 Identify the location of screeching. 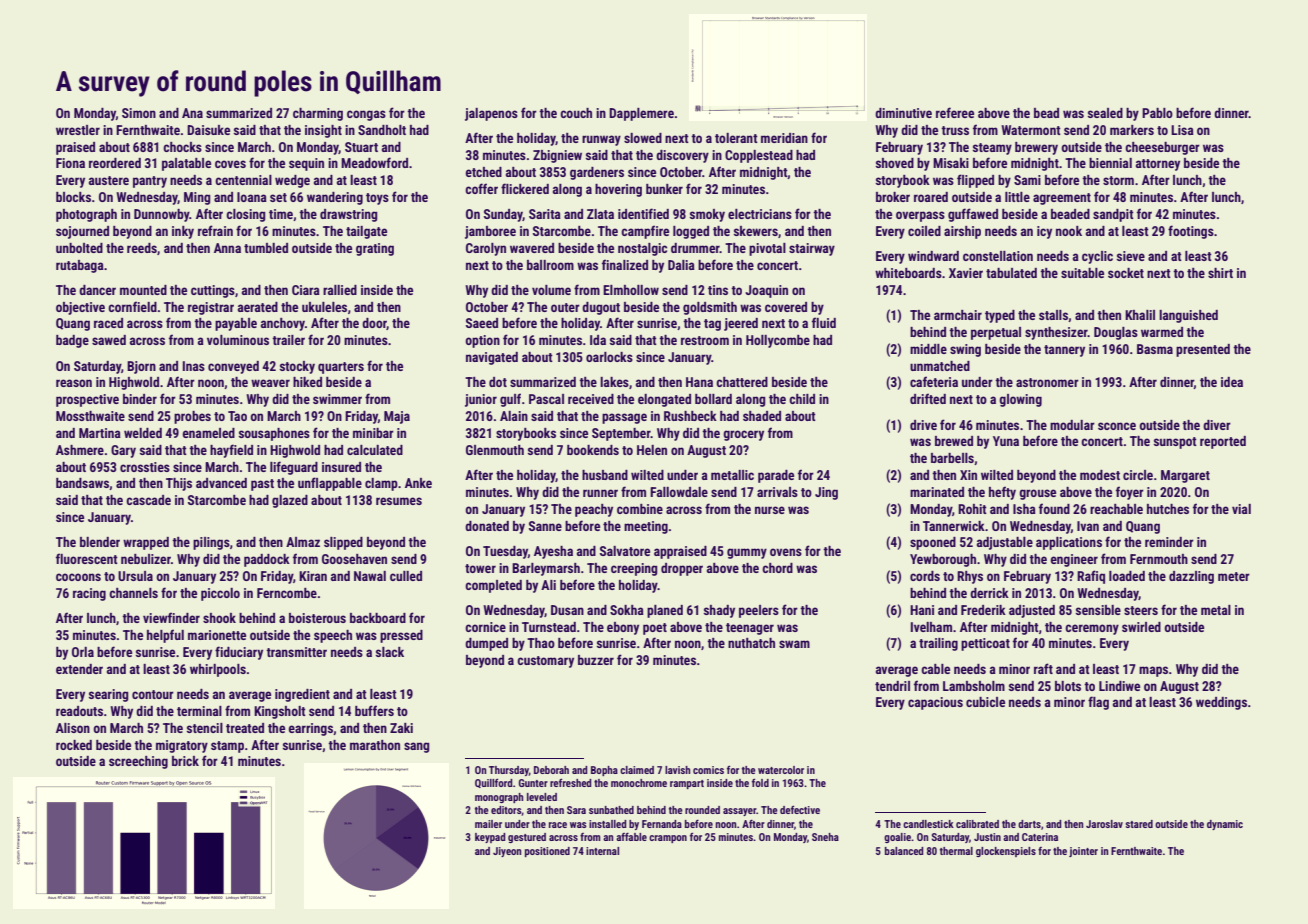
(138, 762).
